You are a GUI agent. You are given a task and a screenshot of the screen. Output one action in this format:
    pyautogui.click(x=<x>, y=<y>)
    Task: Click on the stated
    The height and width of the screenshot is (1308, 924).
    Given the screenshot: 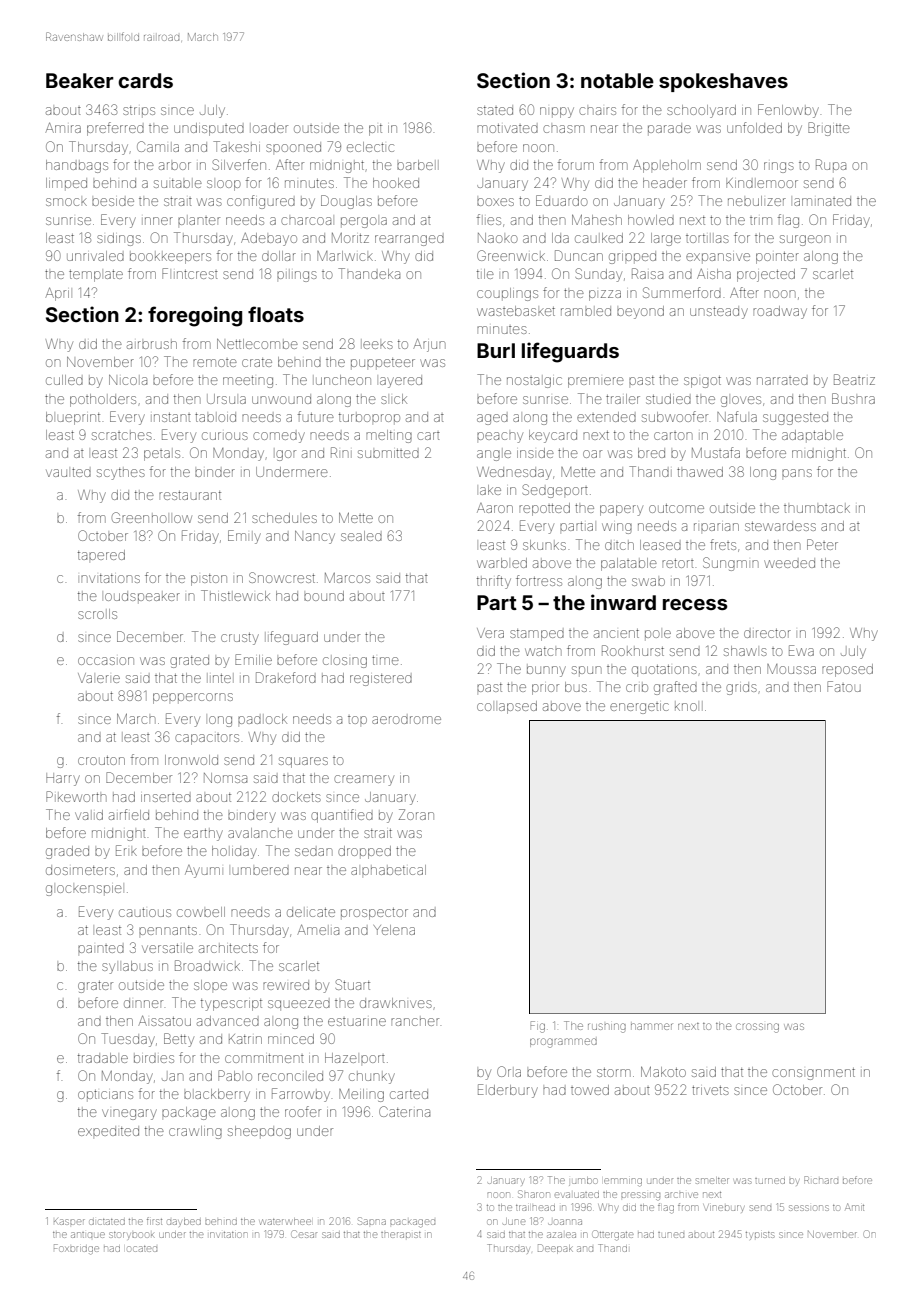 What is the action you would take?
    pyautogui.click(x=495, y=110)
